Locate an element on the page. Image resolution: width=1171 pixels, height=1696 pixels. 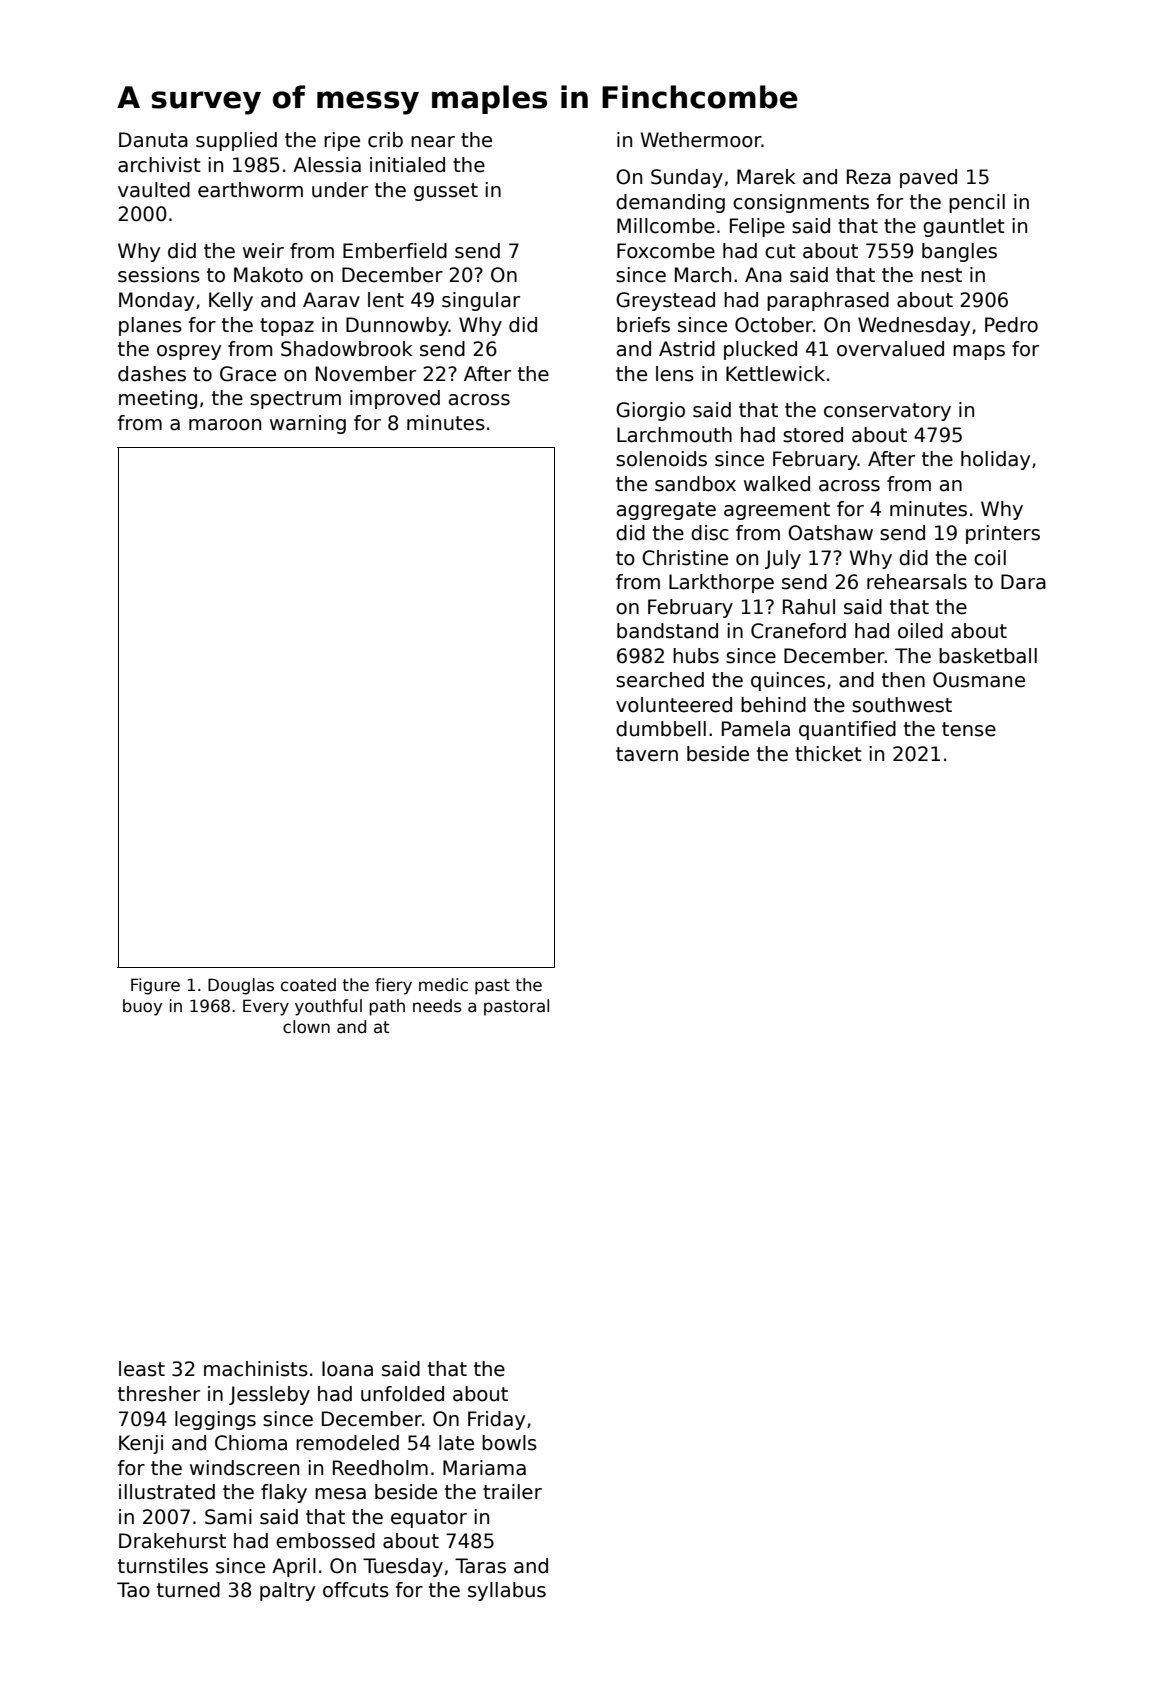
Figure is located at coordinates (155, 986).
